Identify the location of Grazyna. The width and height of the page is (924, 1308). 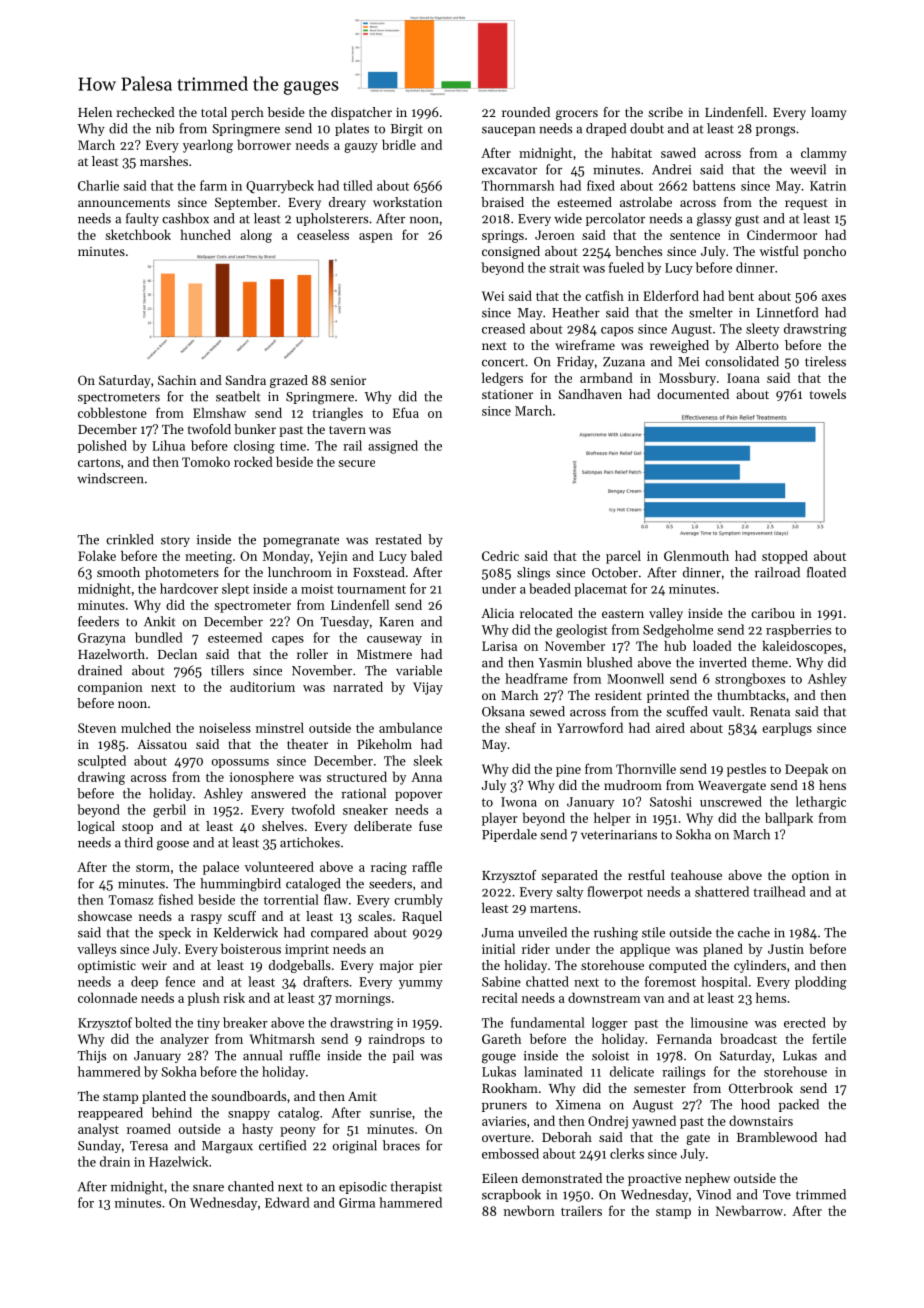
(102, 639).
